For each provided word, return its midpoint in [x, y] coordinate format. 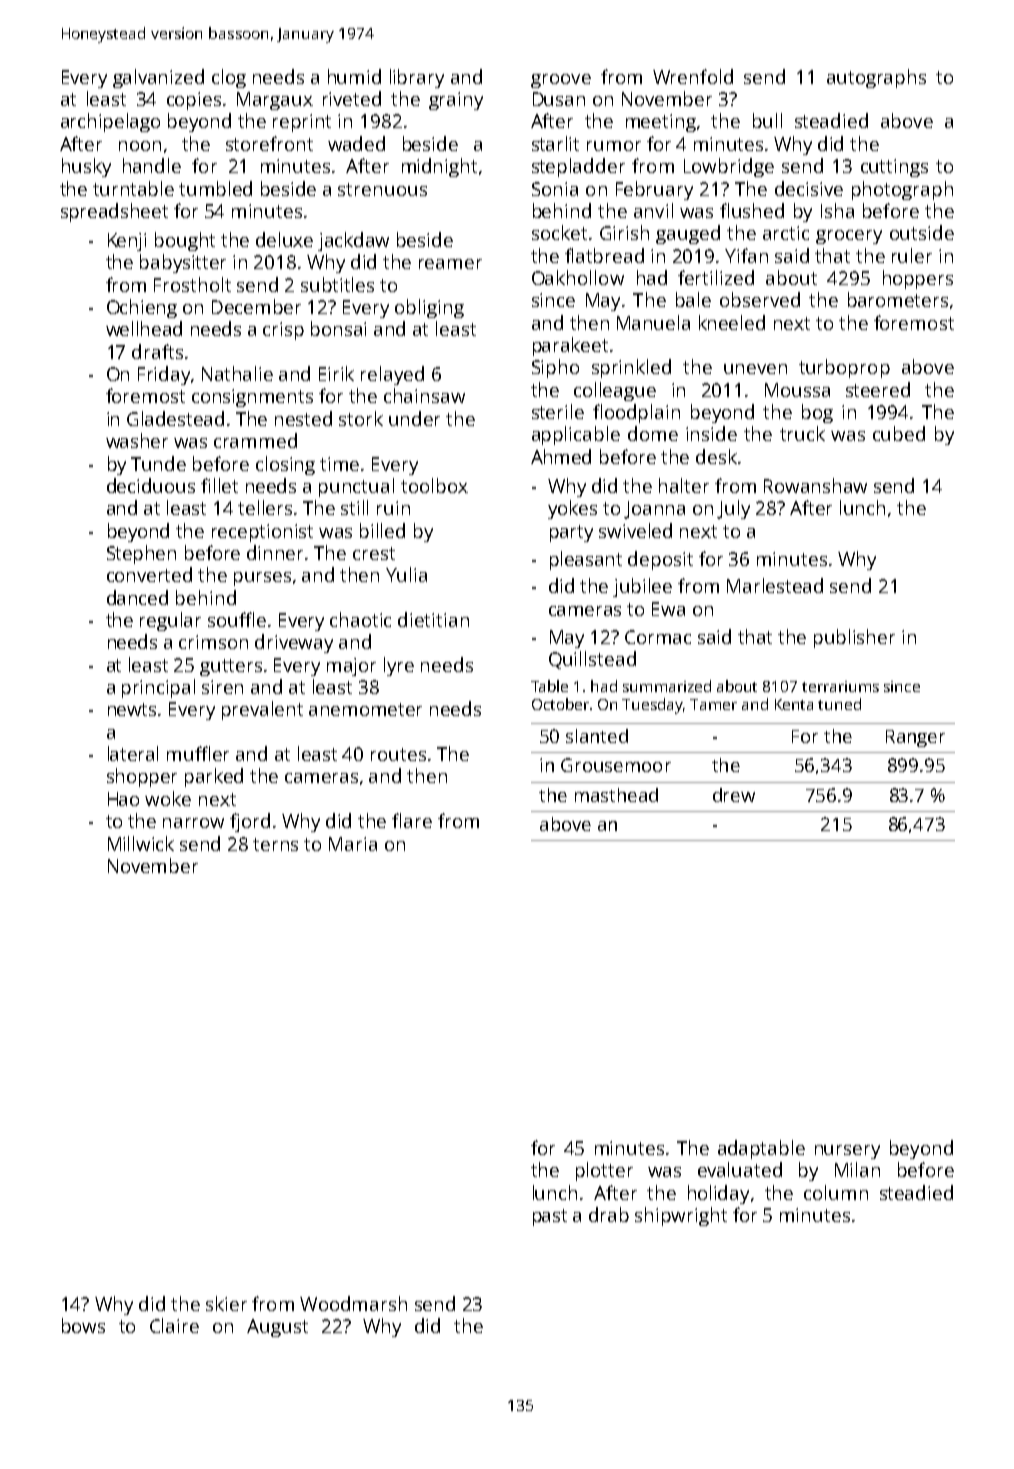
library [417, 78]
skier [226, 1303]
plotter [604, 1171]
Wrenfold [693, 76]
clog [229, 78]
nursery [847, 1152]
